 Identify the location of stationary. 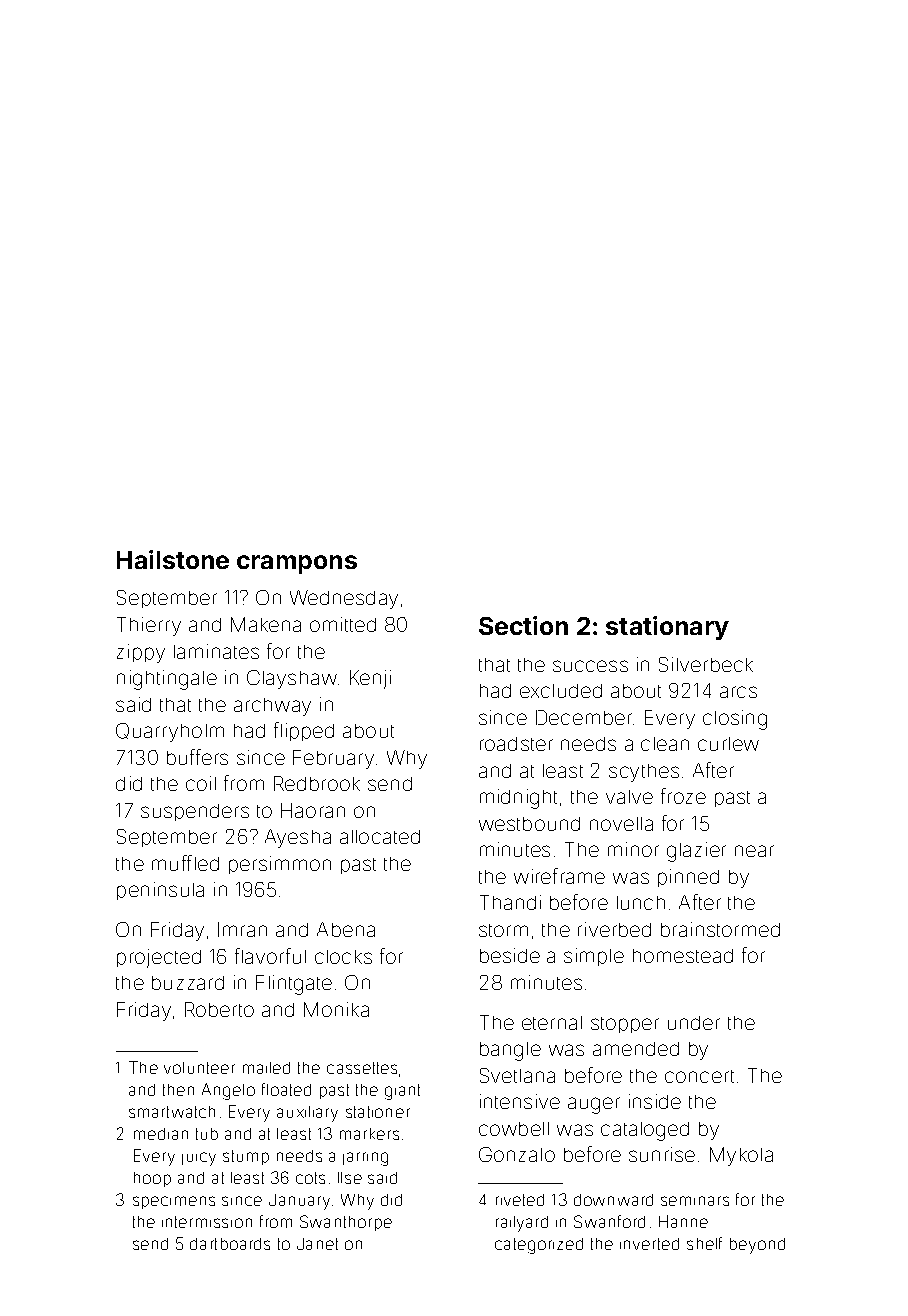
(667, 628).
